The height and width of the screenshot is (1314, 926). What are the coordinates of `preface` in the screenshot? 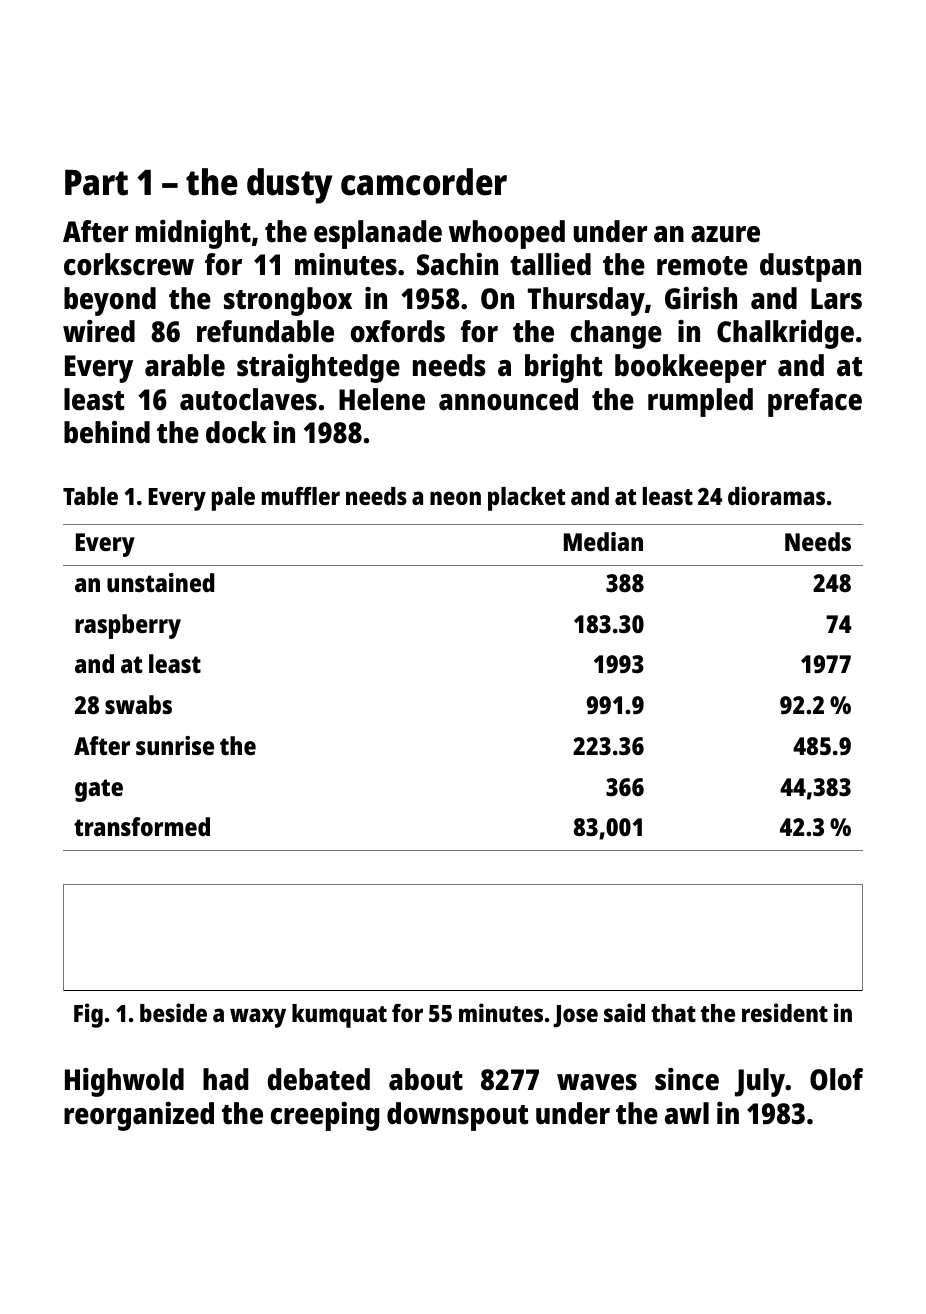 It's located at (815, 402).
